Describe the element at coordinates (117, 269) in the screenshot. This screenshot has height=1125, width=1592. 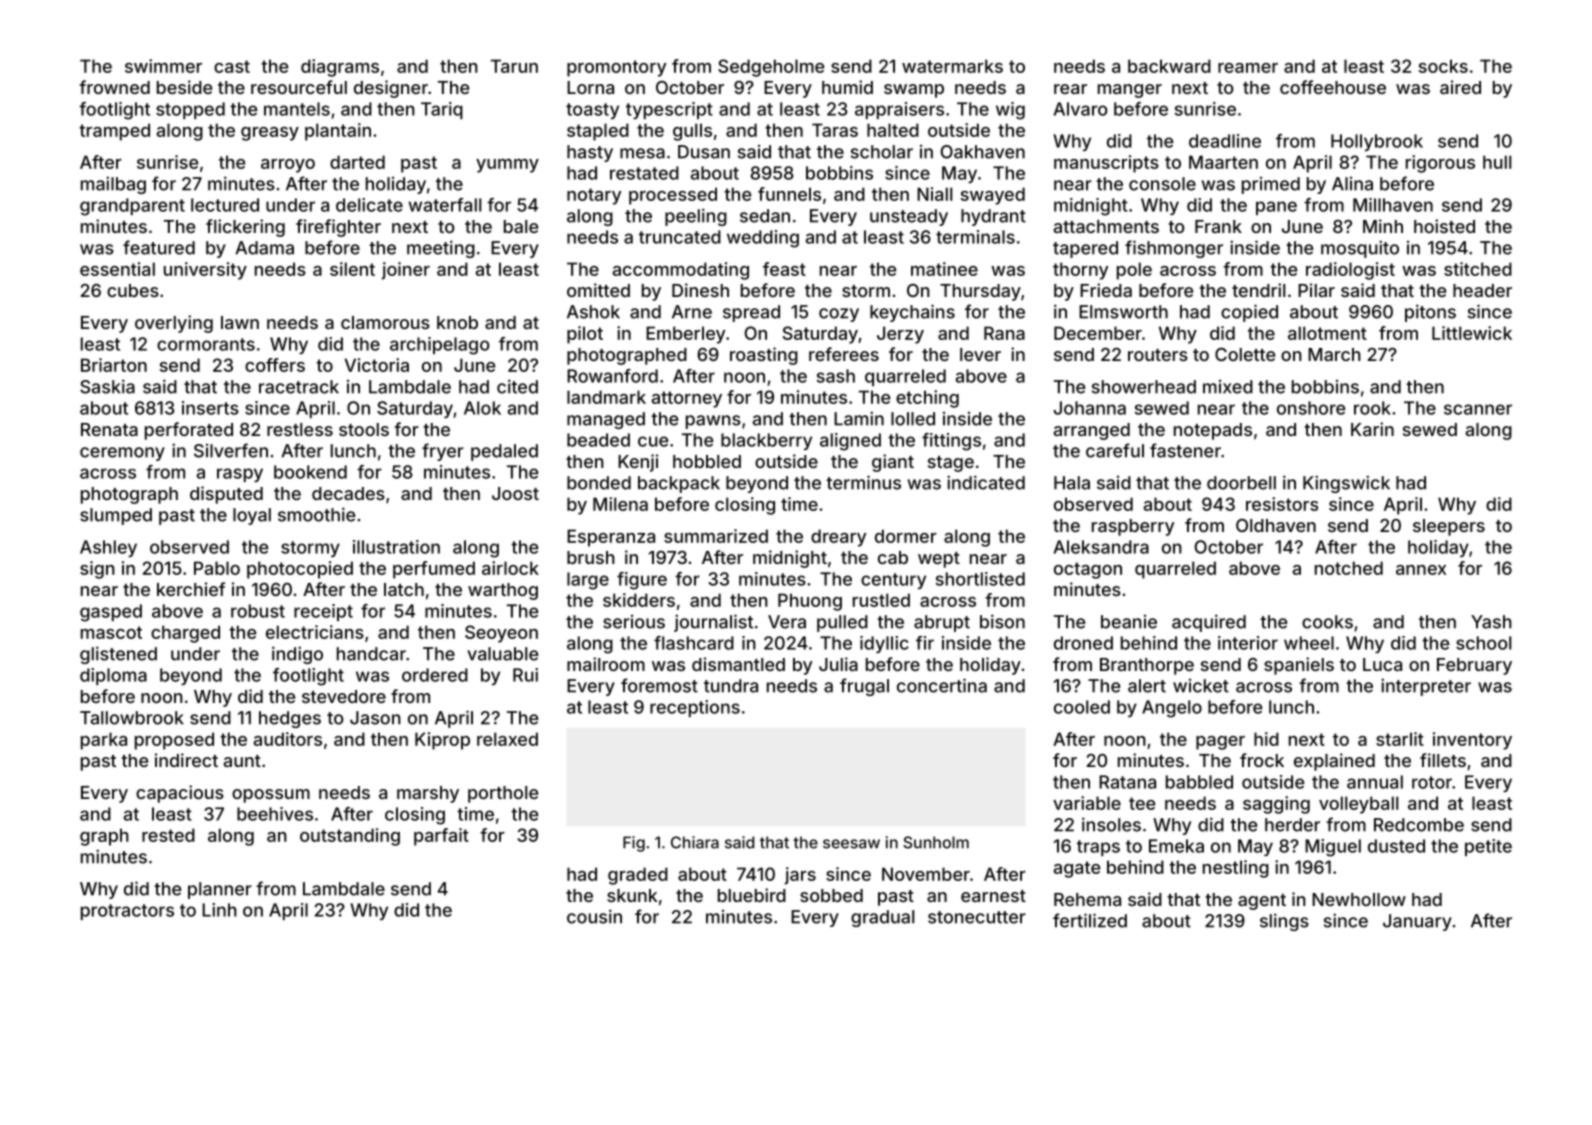
I see `essential` at that location.
